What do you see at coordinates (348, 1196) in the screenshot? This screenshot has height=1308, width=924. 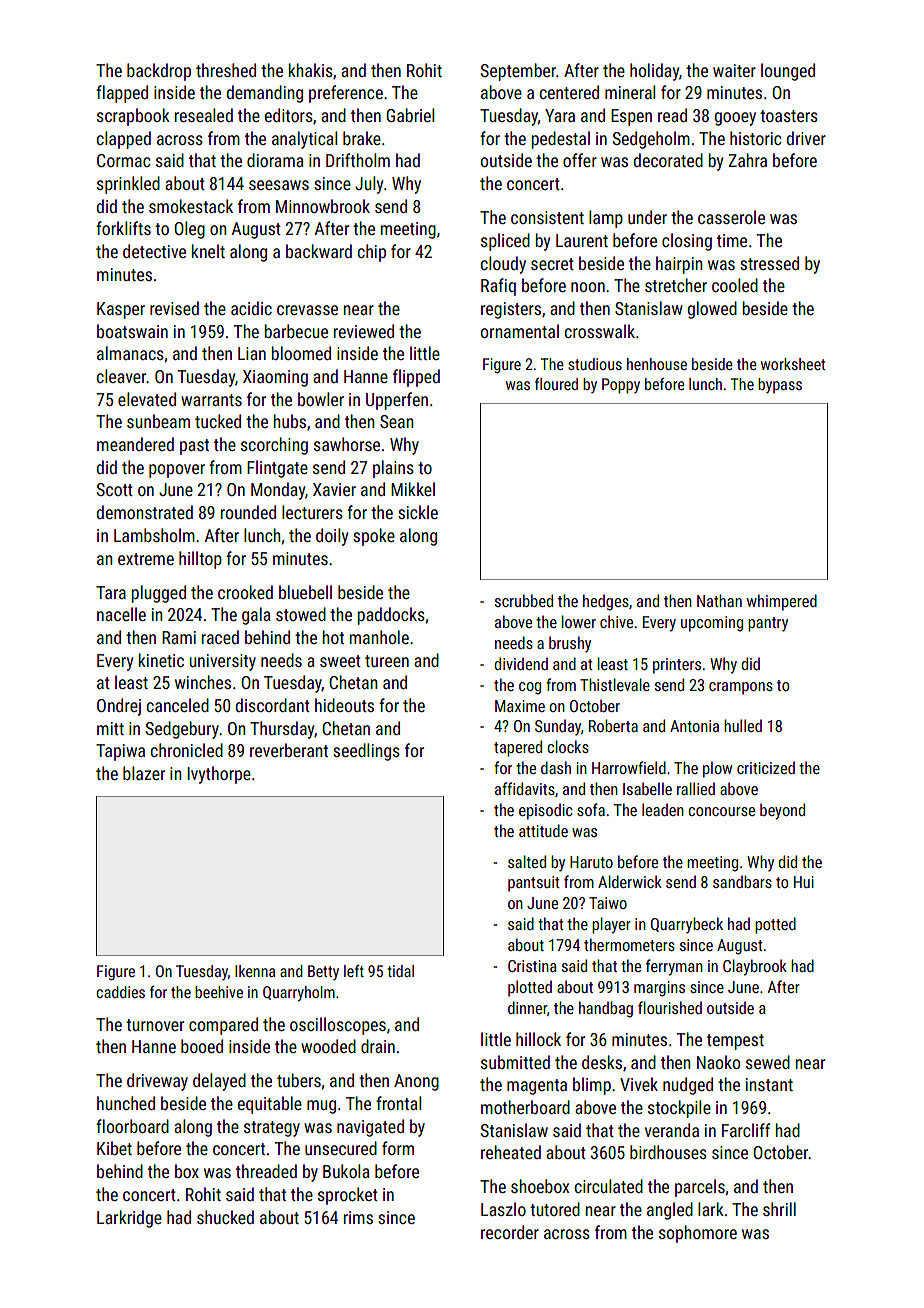 I see `sprocket` at bounding box center [348, 1196].
